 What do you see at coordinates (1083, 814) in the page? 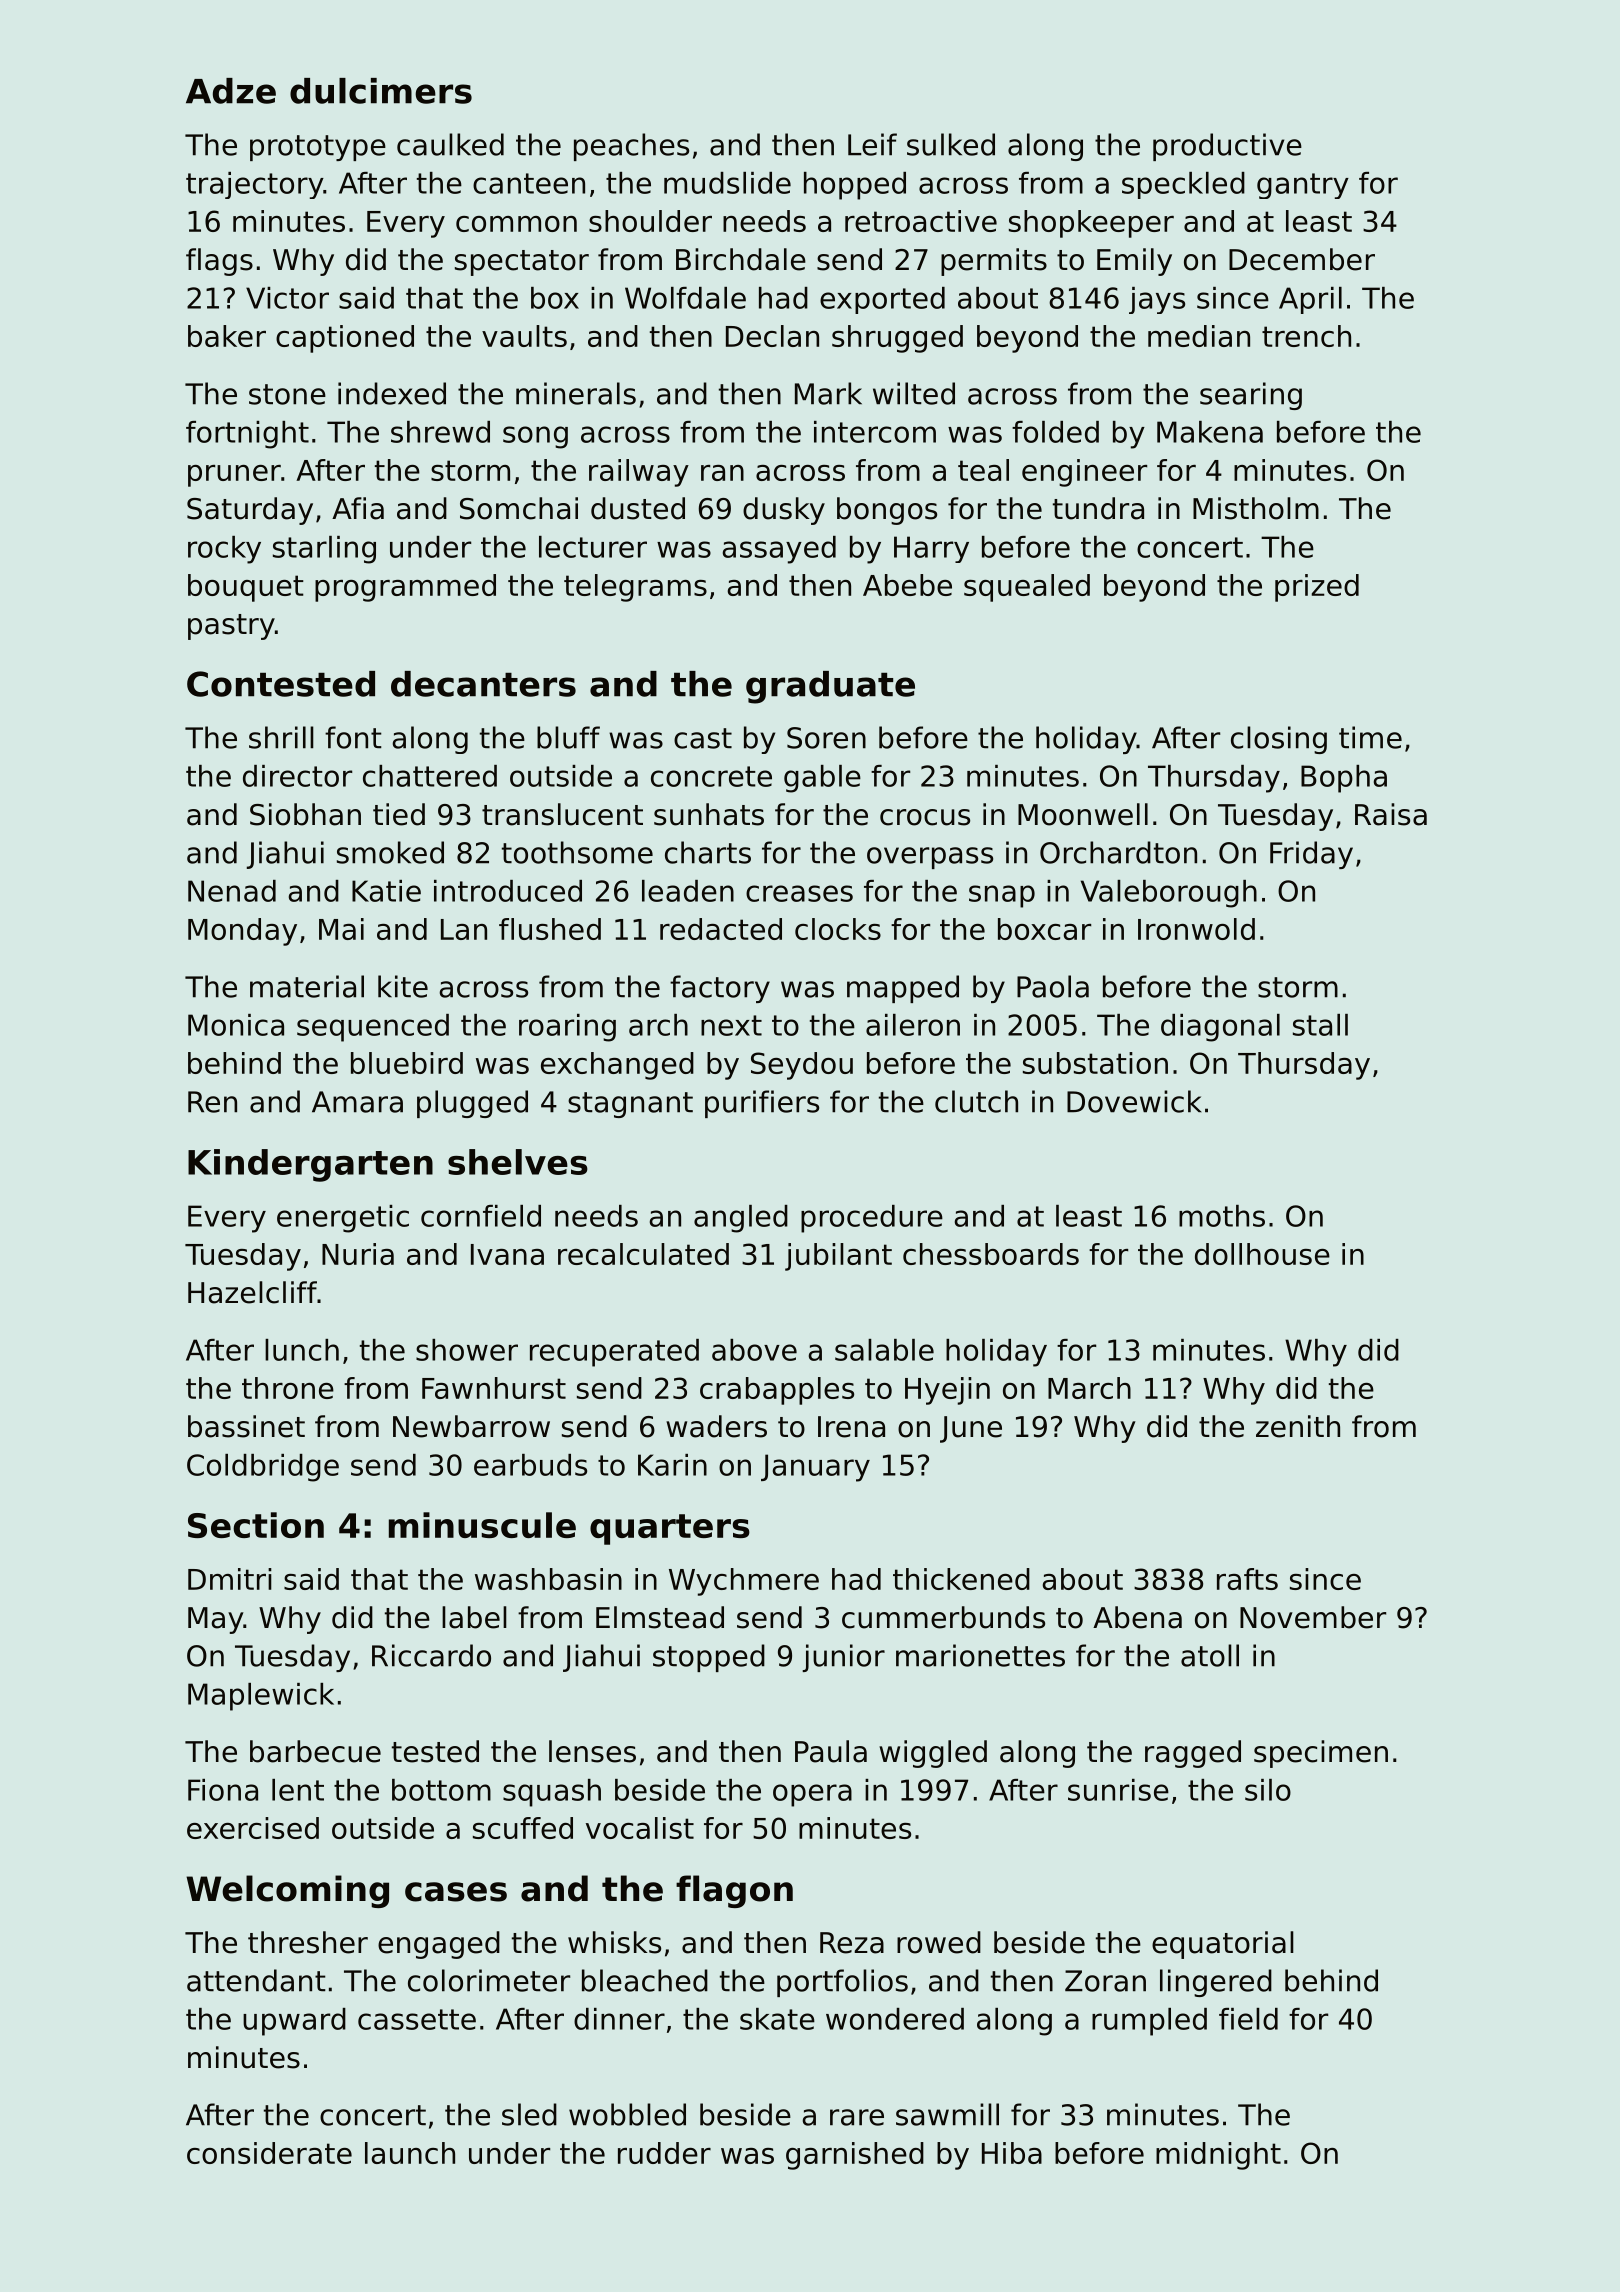
I see `Moonwell` at bounding box center [1083, 814].
